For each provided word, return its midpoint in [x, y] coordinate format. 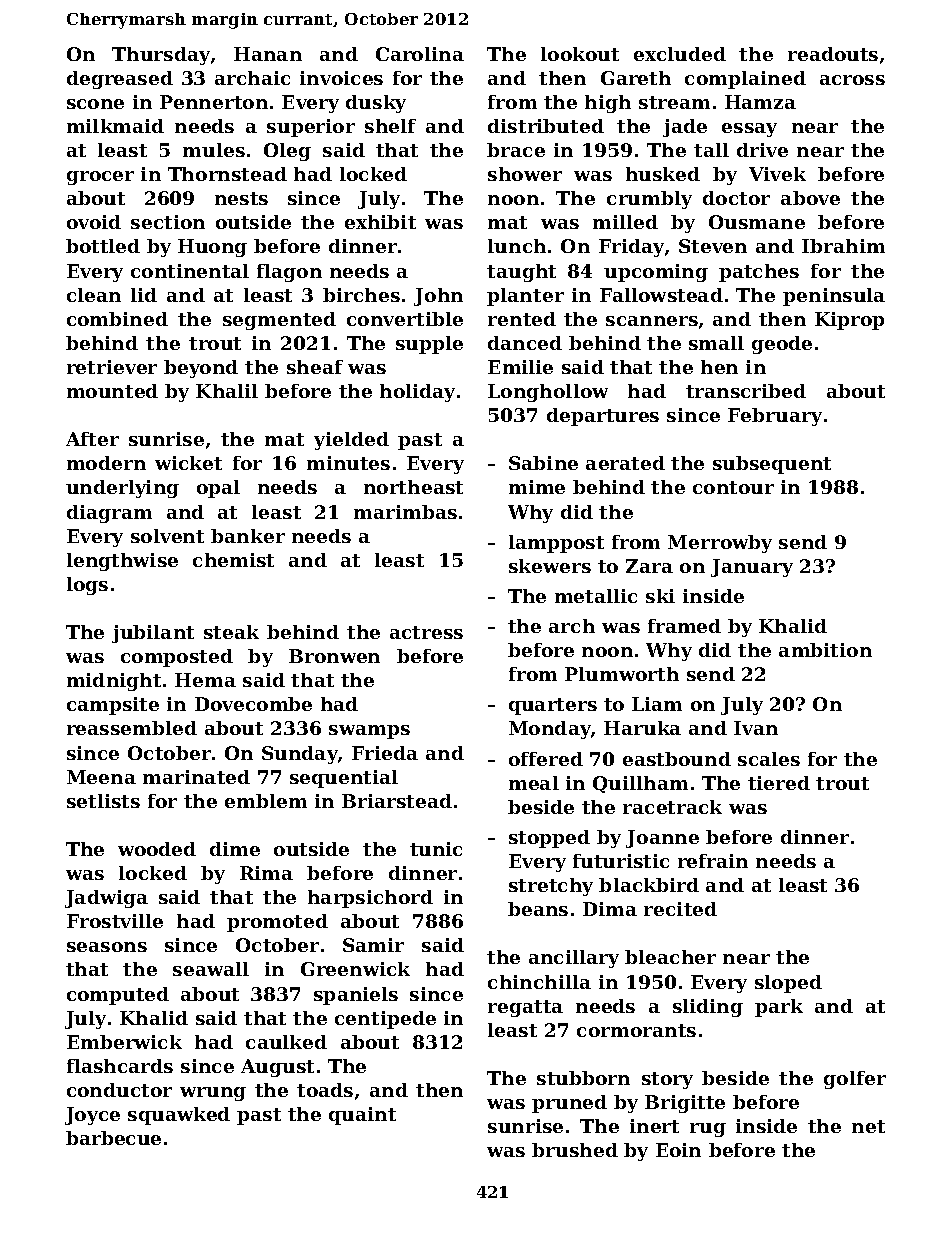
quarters [553, 706]
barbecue [113, 1138]
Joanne [662, 839]
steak [231, 632]
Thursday [161, 56]
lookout [580, 54]
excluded [680, 54]
